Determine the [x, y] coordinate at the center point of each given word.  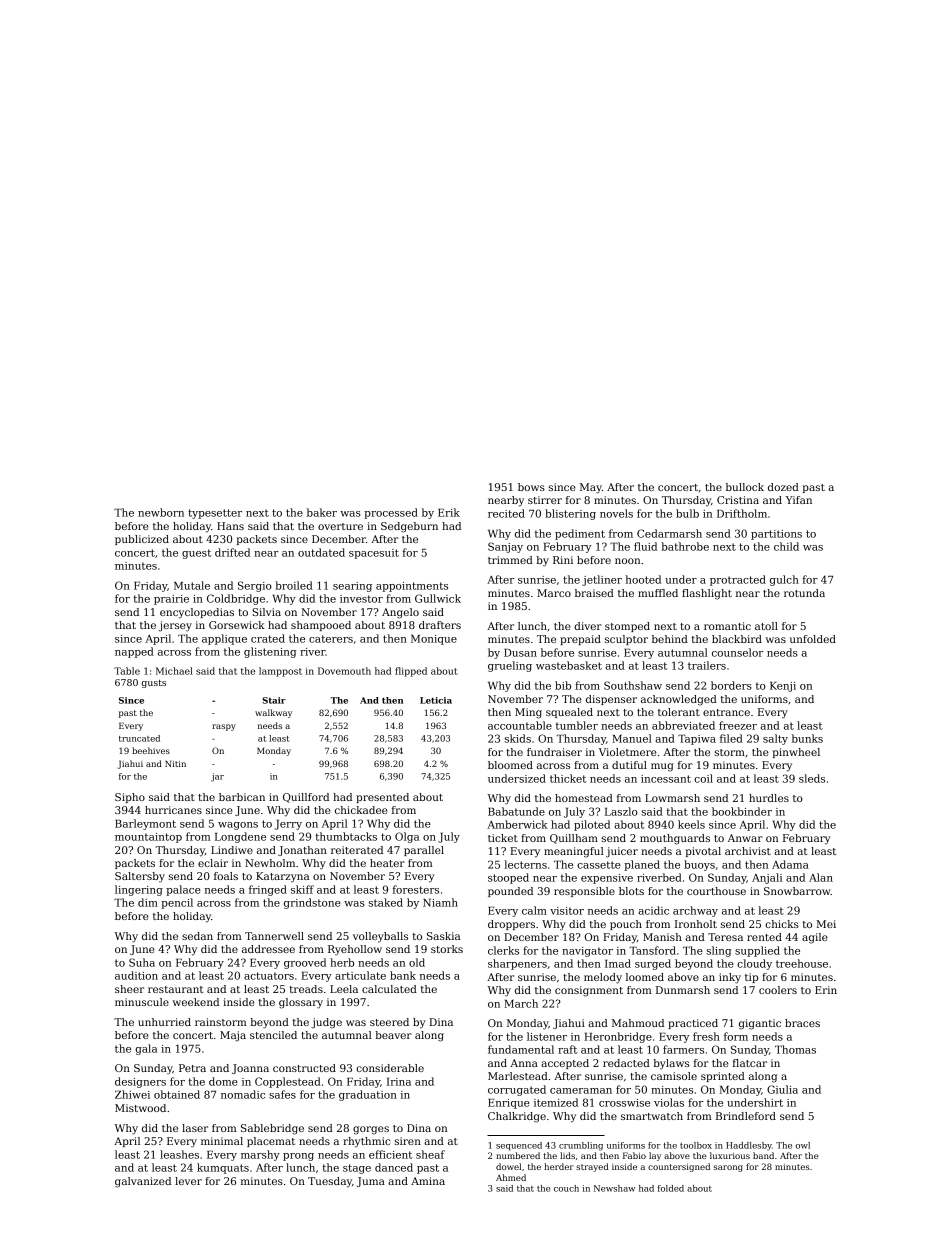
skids [517, 738]
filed [731, 738]
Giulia [782, 1089]
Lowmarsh [672, 798]
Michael [174, 671]
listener [547, 1036]
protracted [738, 580]
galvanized [143, 1182]
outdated [321, 552]
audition [136, 975]
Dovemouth [344, 671]
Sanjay [505, 547]
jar [217, 777]
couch [566, 1188]
